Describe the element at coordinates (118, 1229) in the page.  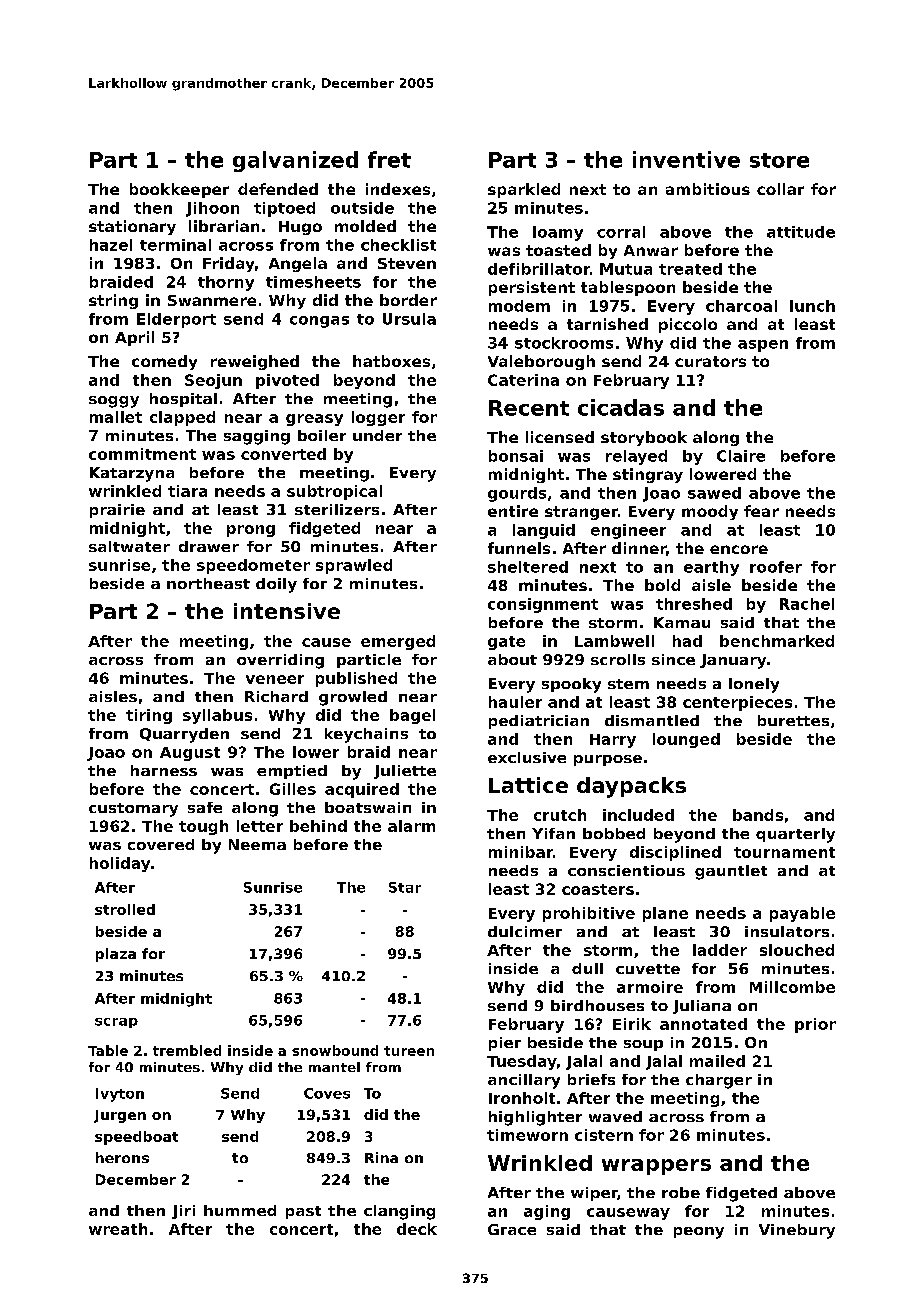
I see `wreath` at that location.
